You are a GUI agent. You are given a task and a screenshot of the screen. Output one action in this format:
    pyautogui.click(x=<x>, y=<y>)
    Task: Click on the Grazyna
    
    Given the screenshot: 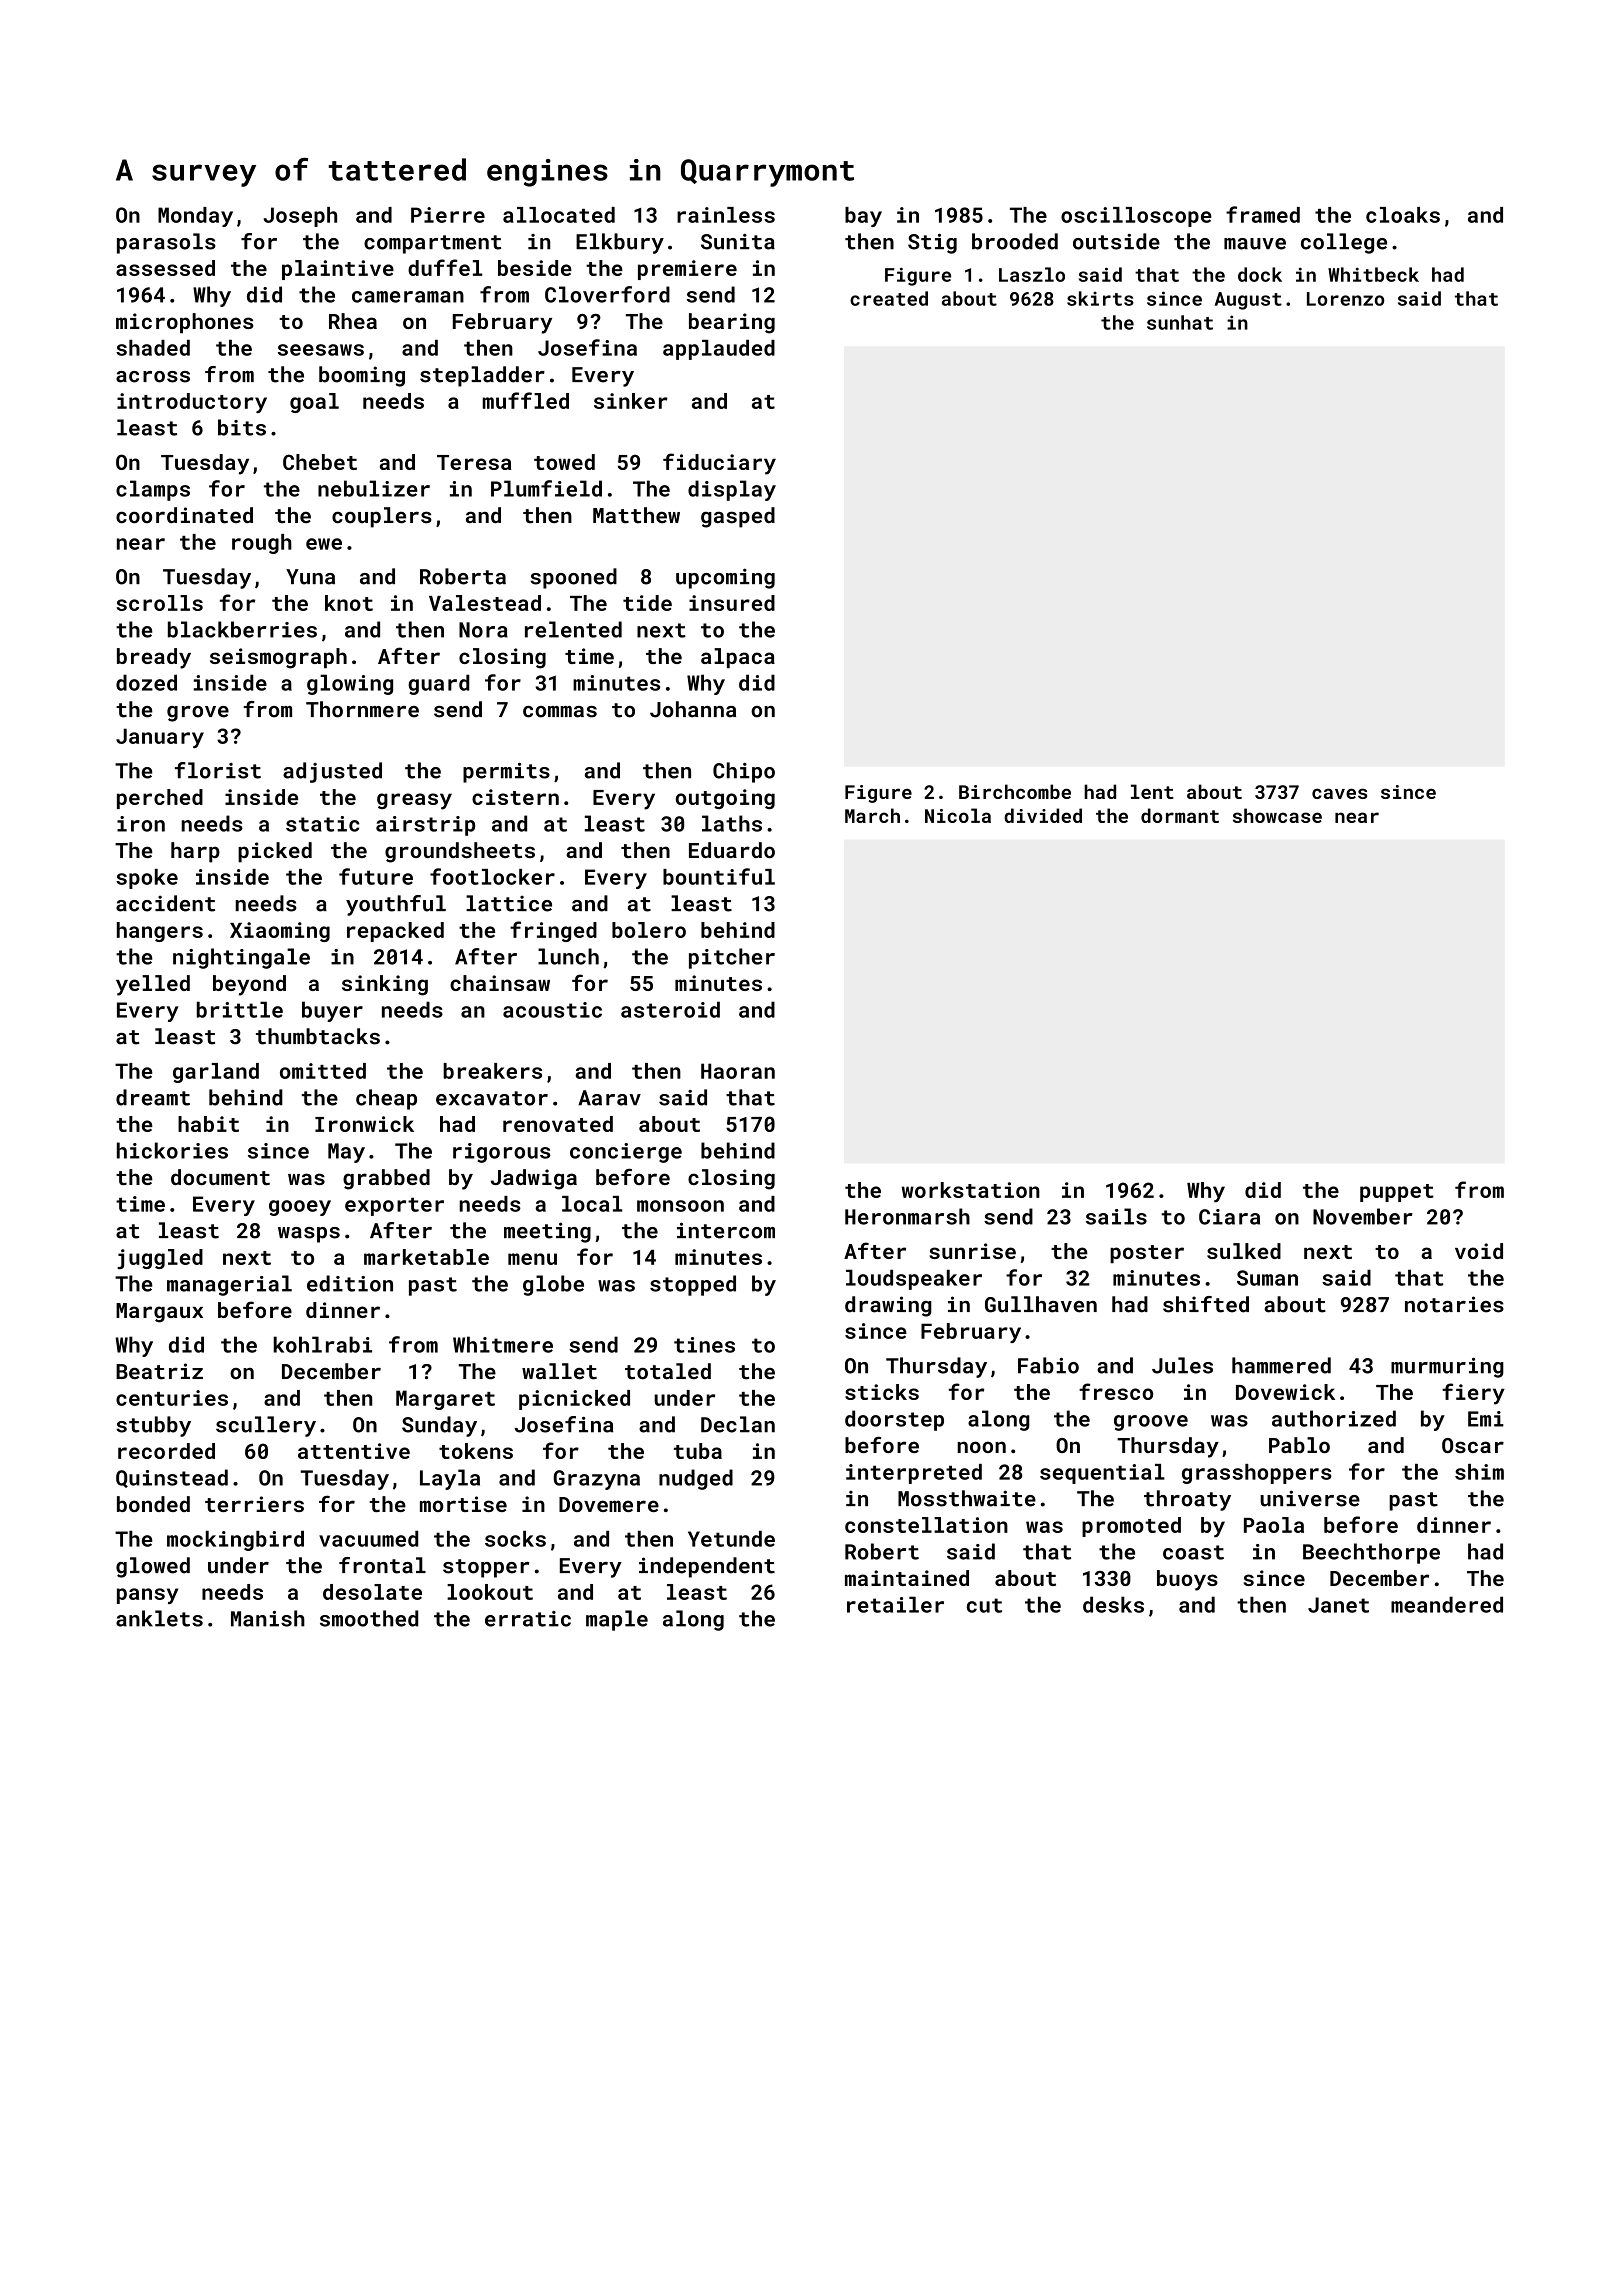 What is the action you would take?
    pyautogui.click(x=596, y=1480)
